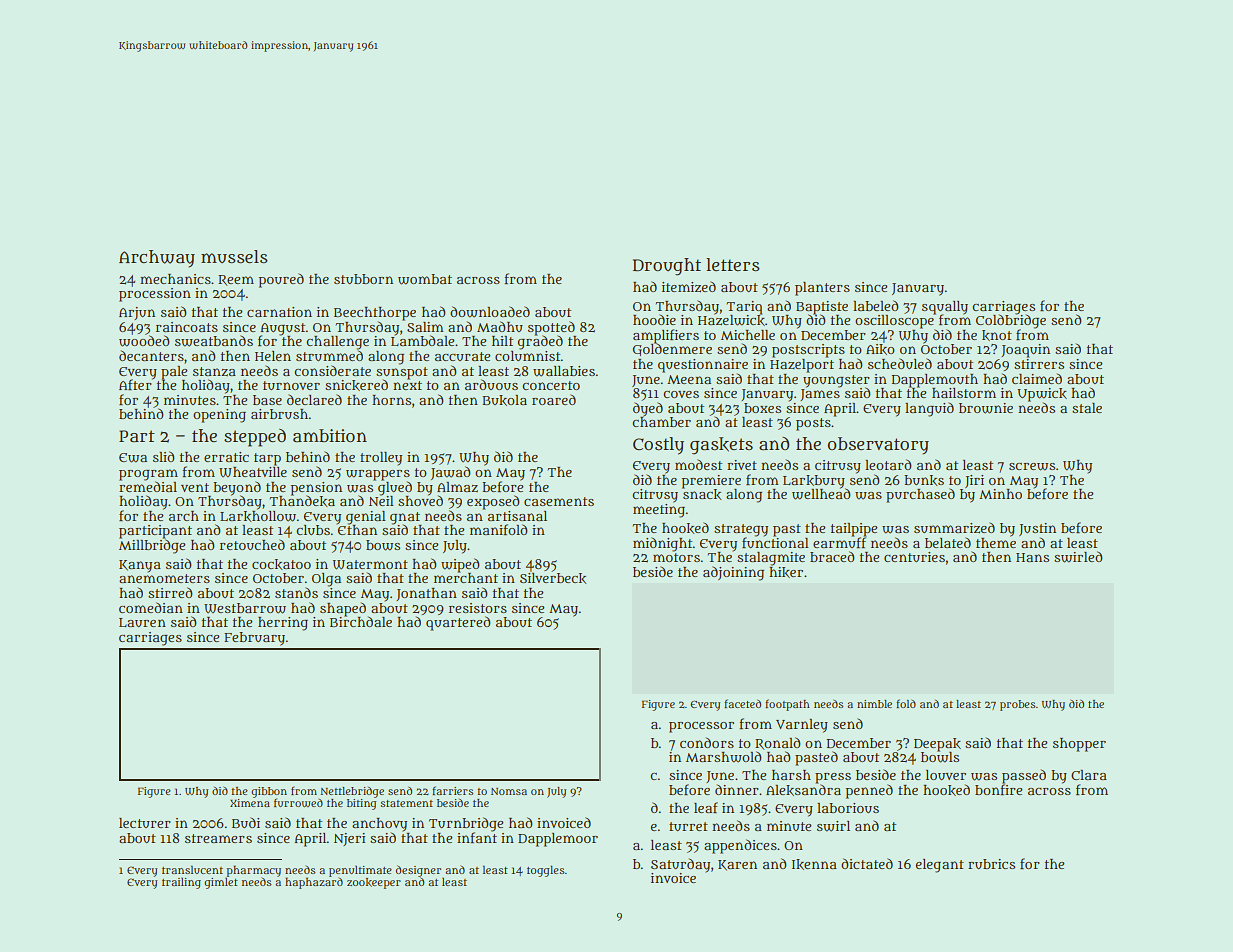  I want to click on Budi, so click(246, 822).
